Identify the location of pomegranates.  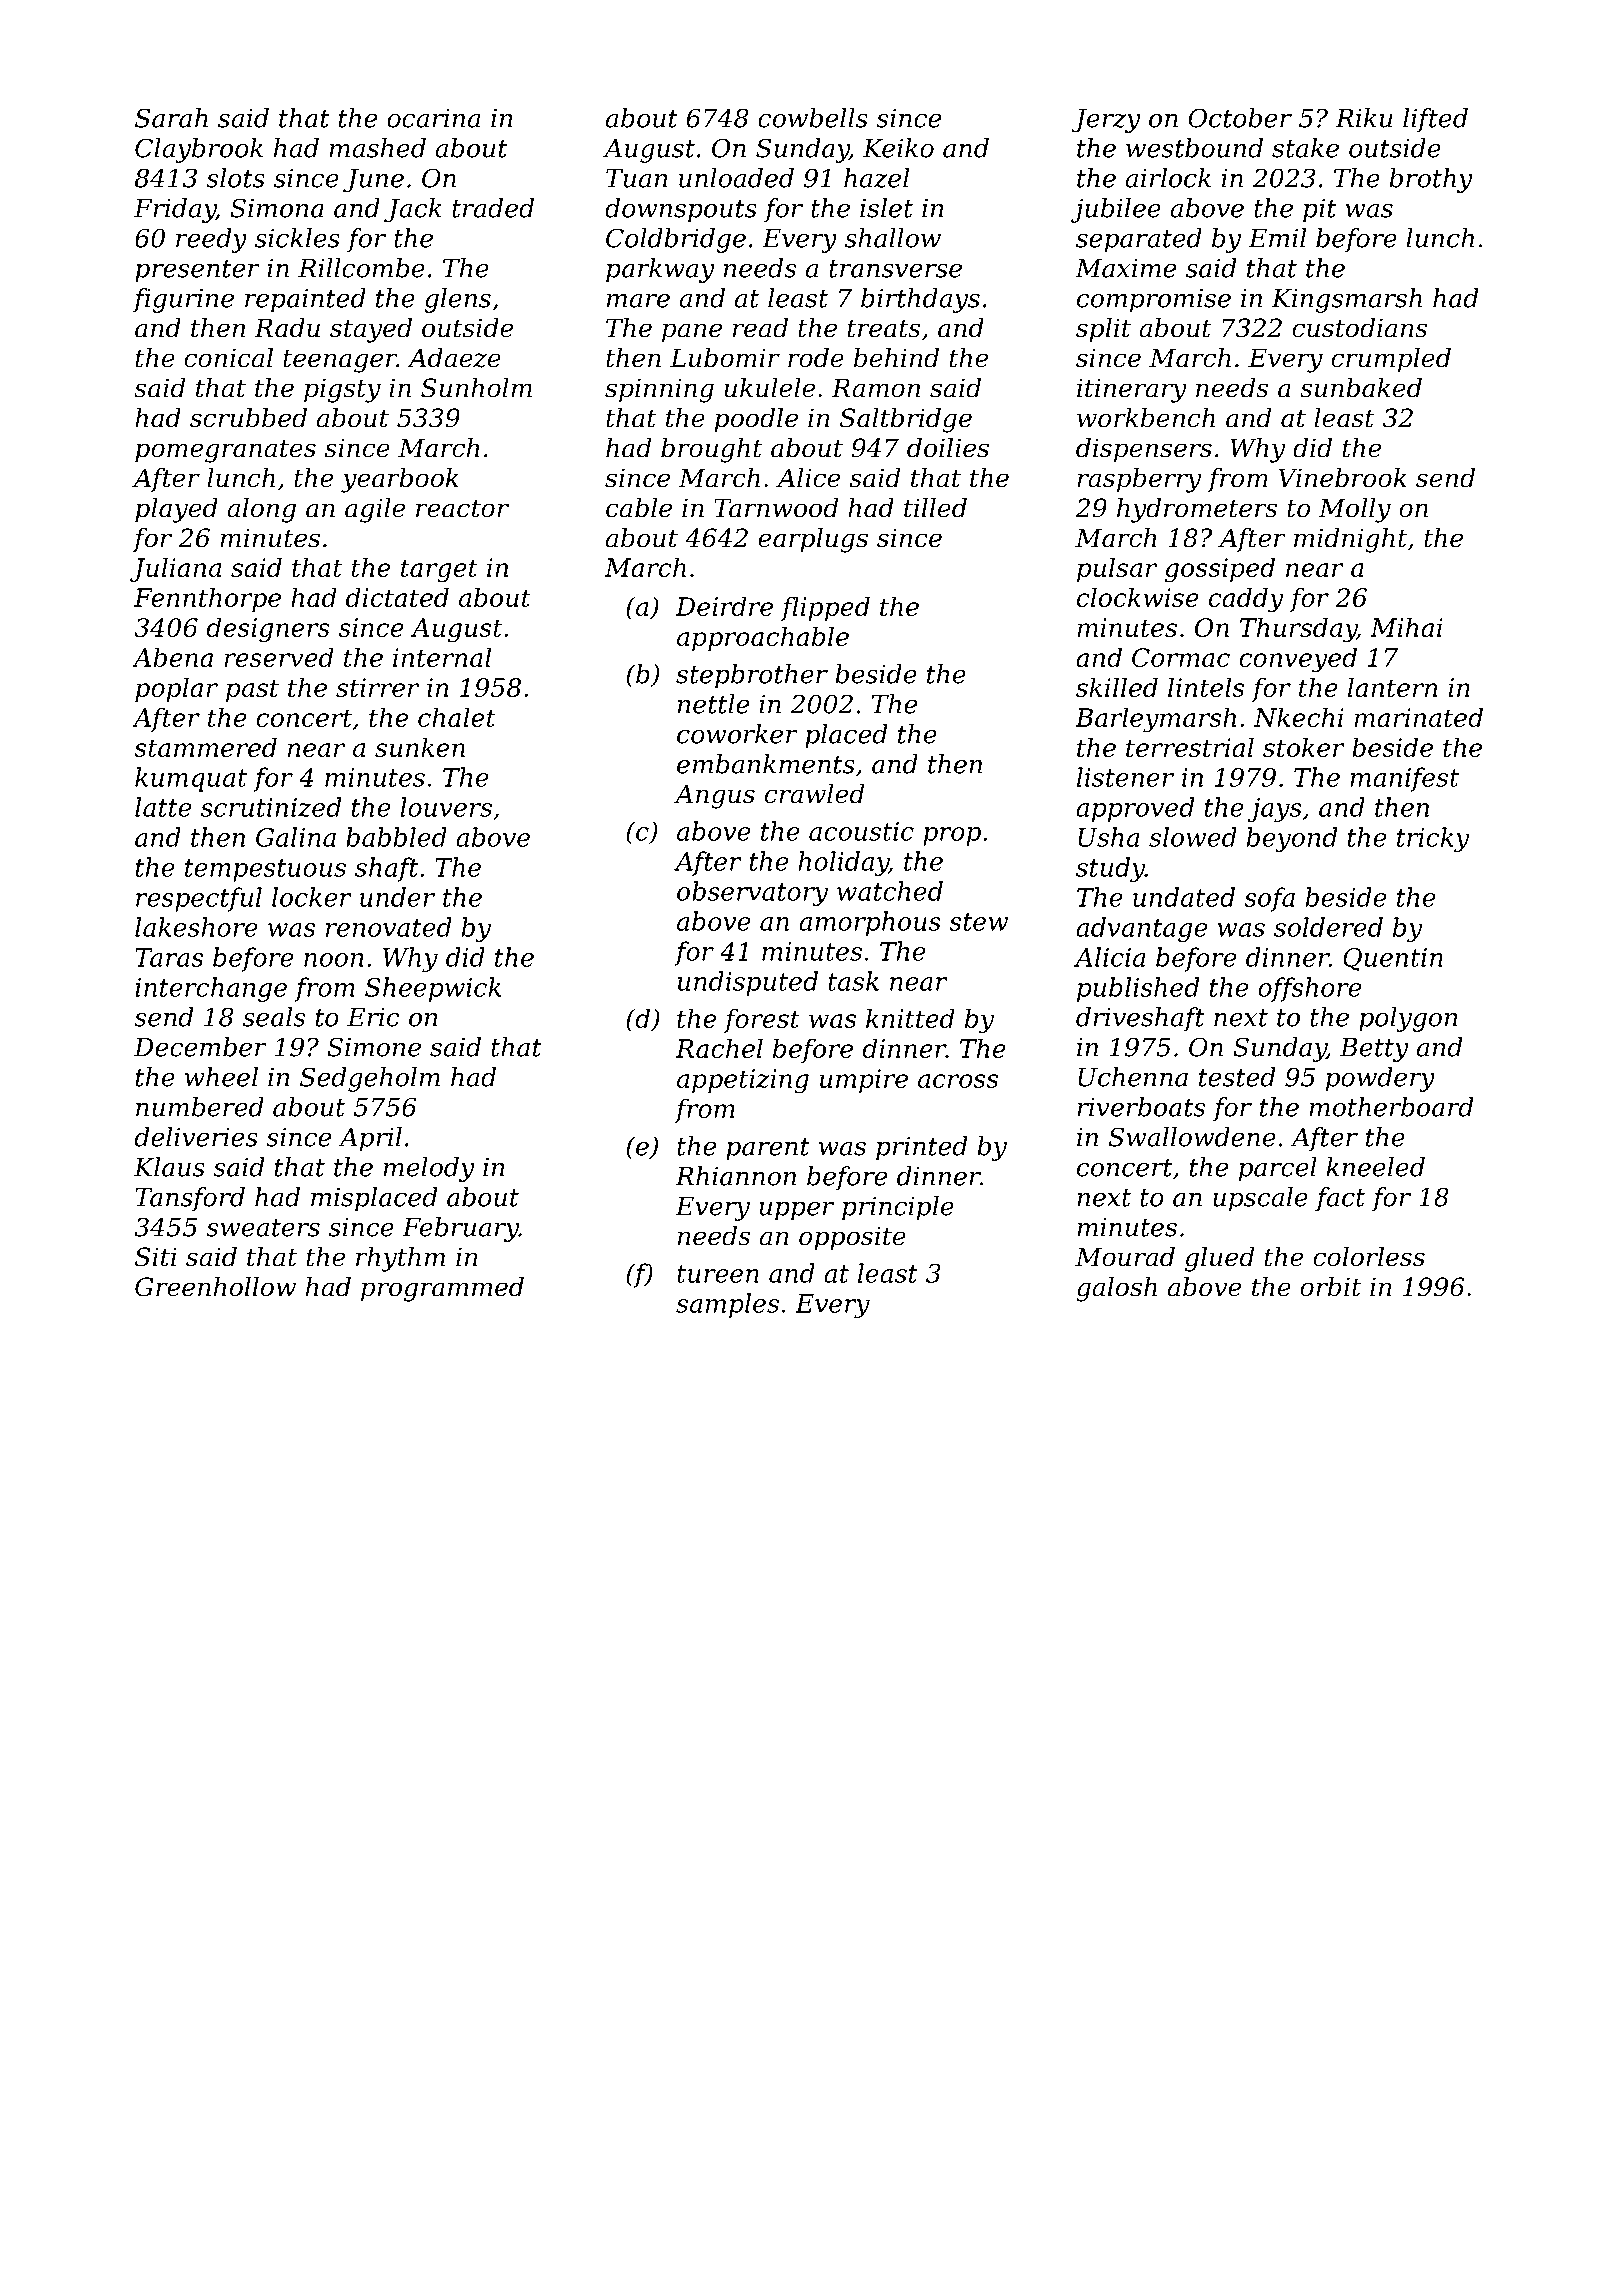
(225, 451).
